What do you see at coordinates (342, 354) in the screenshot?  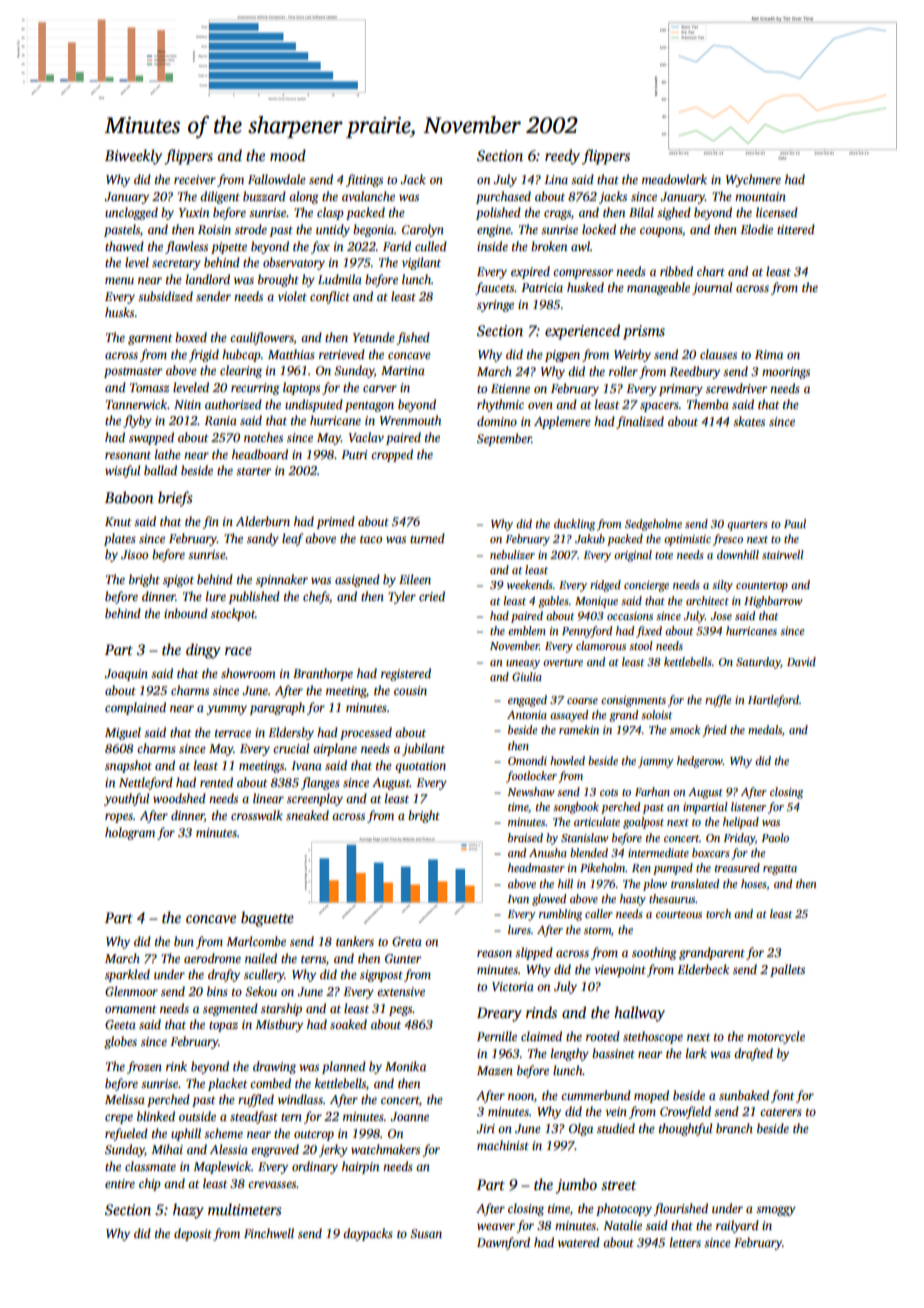 I see `retrieved` at bounding box center [342, 354].
